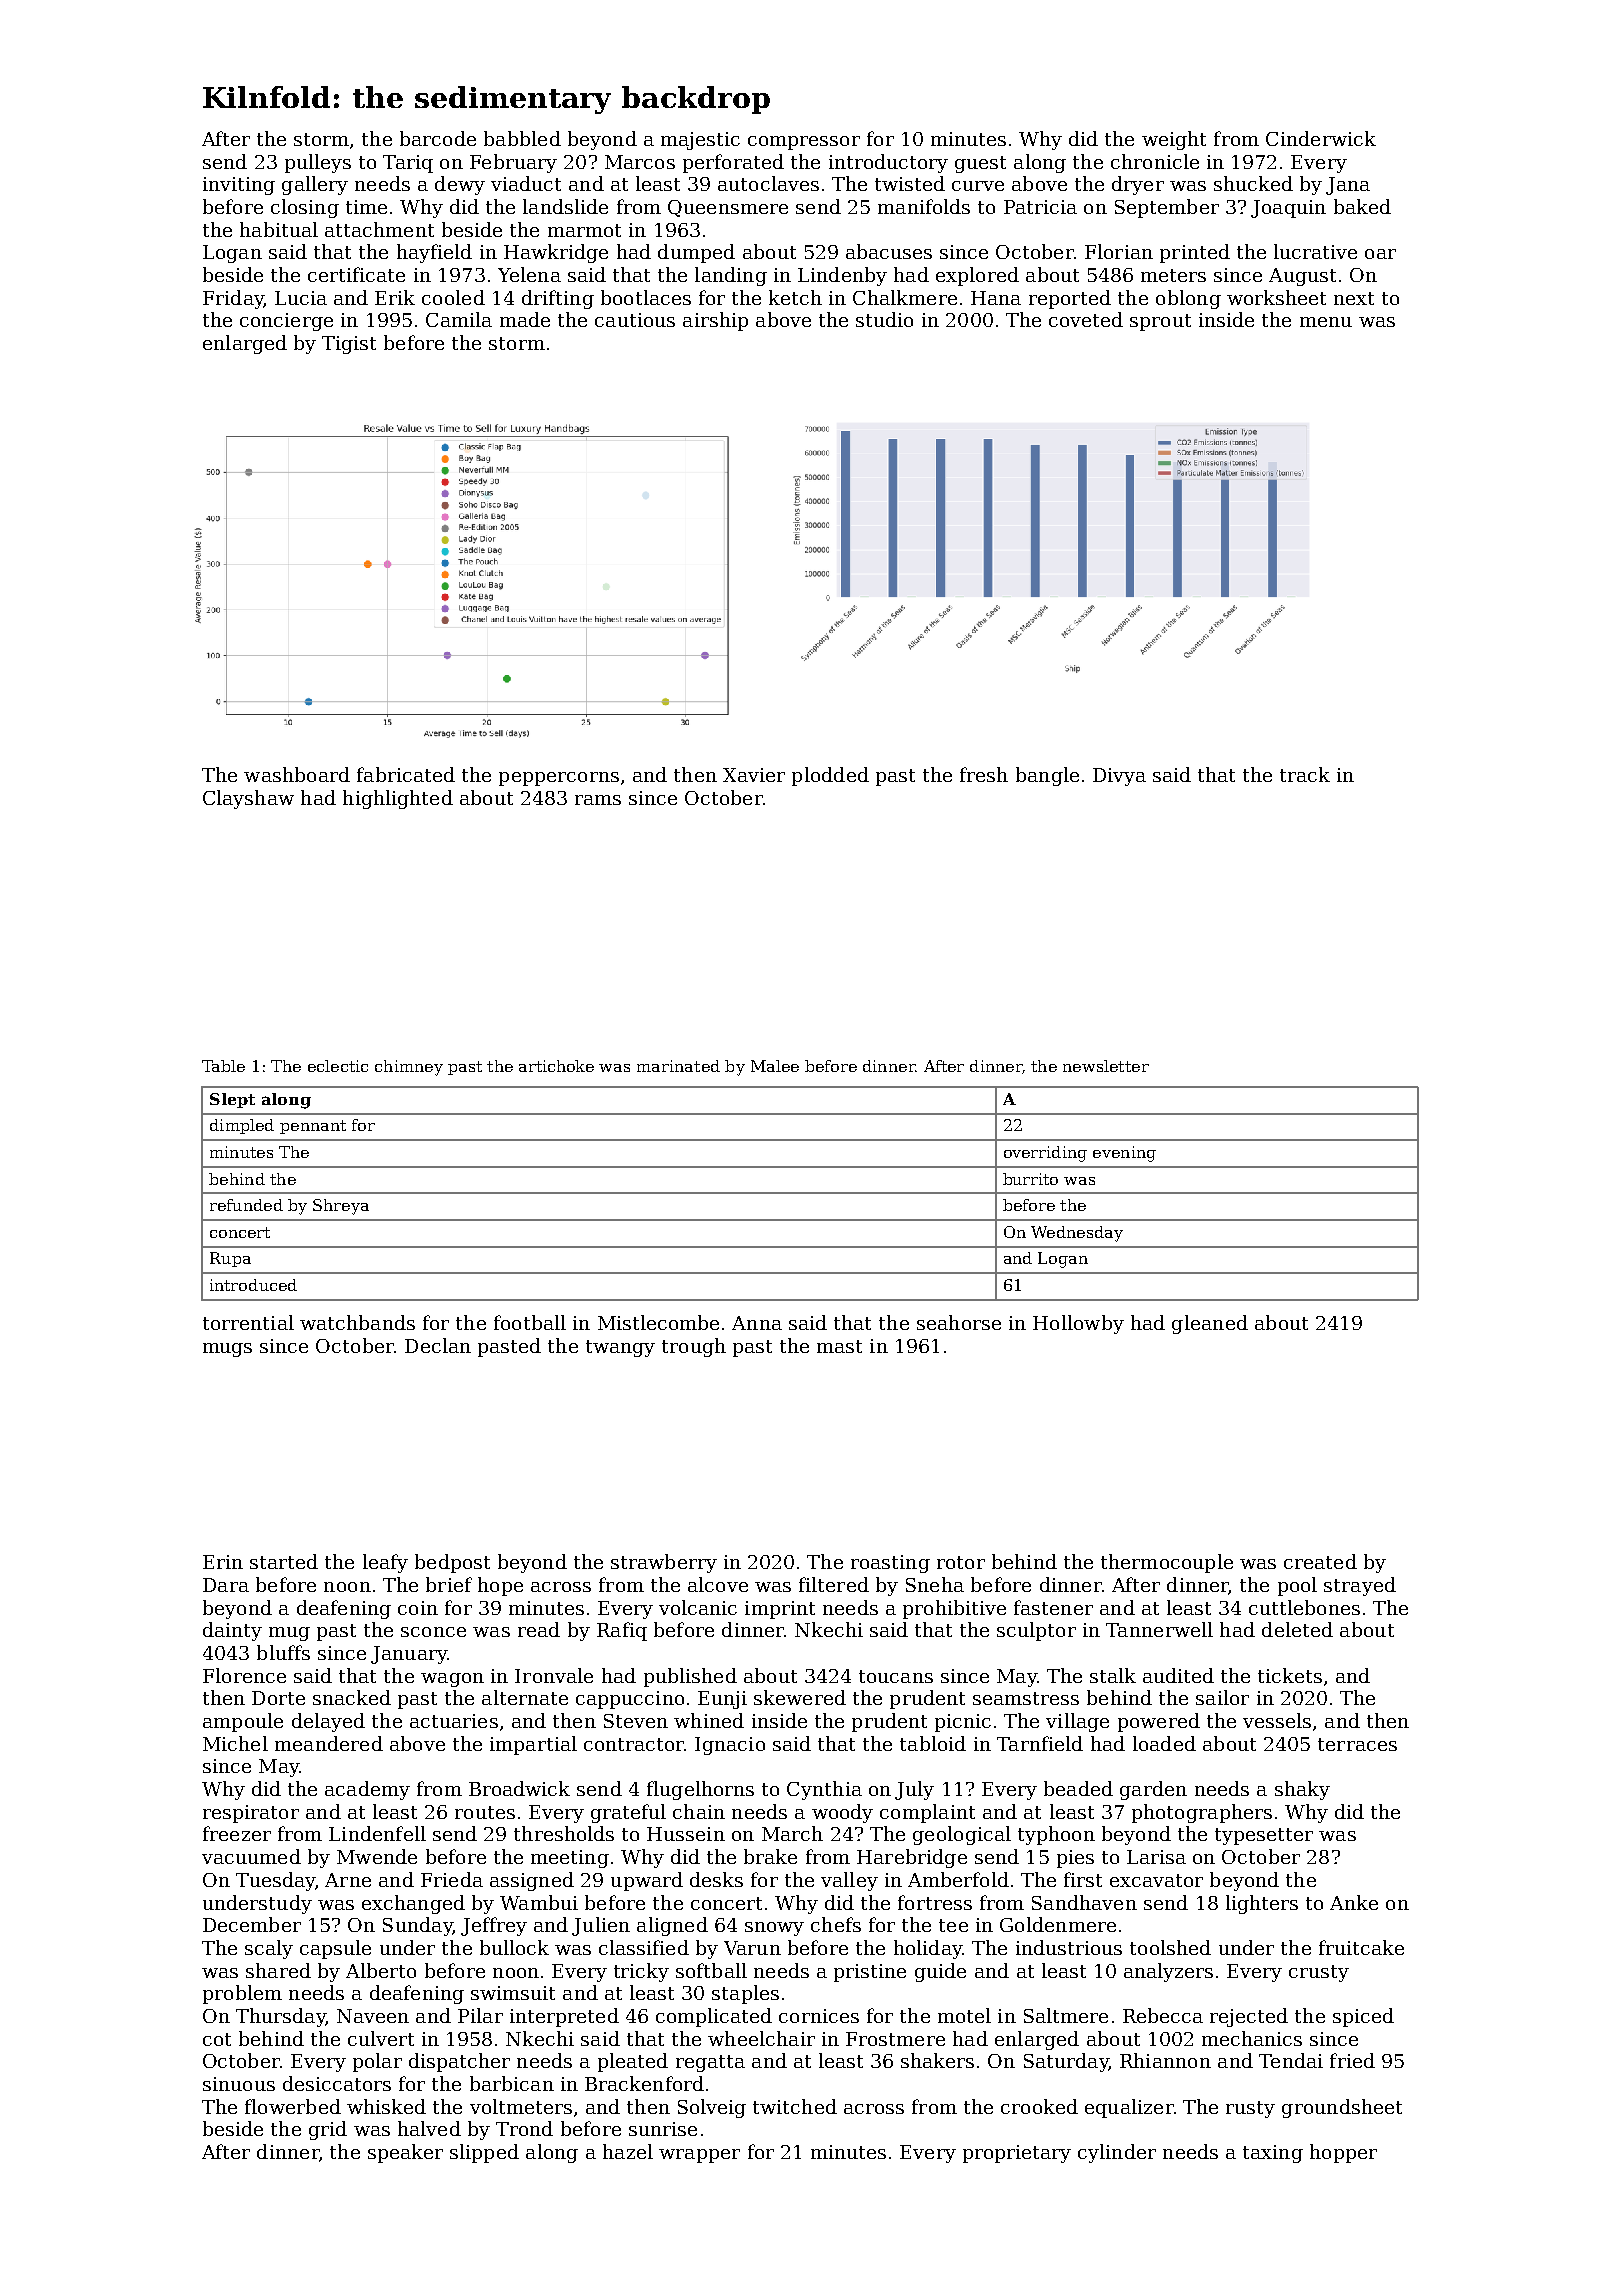  What do you see at coordinates (223, 1066) in the page?
I see `Table` at bounding box center [223, 1066].
